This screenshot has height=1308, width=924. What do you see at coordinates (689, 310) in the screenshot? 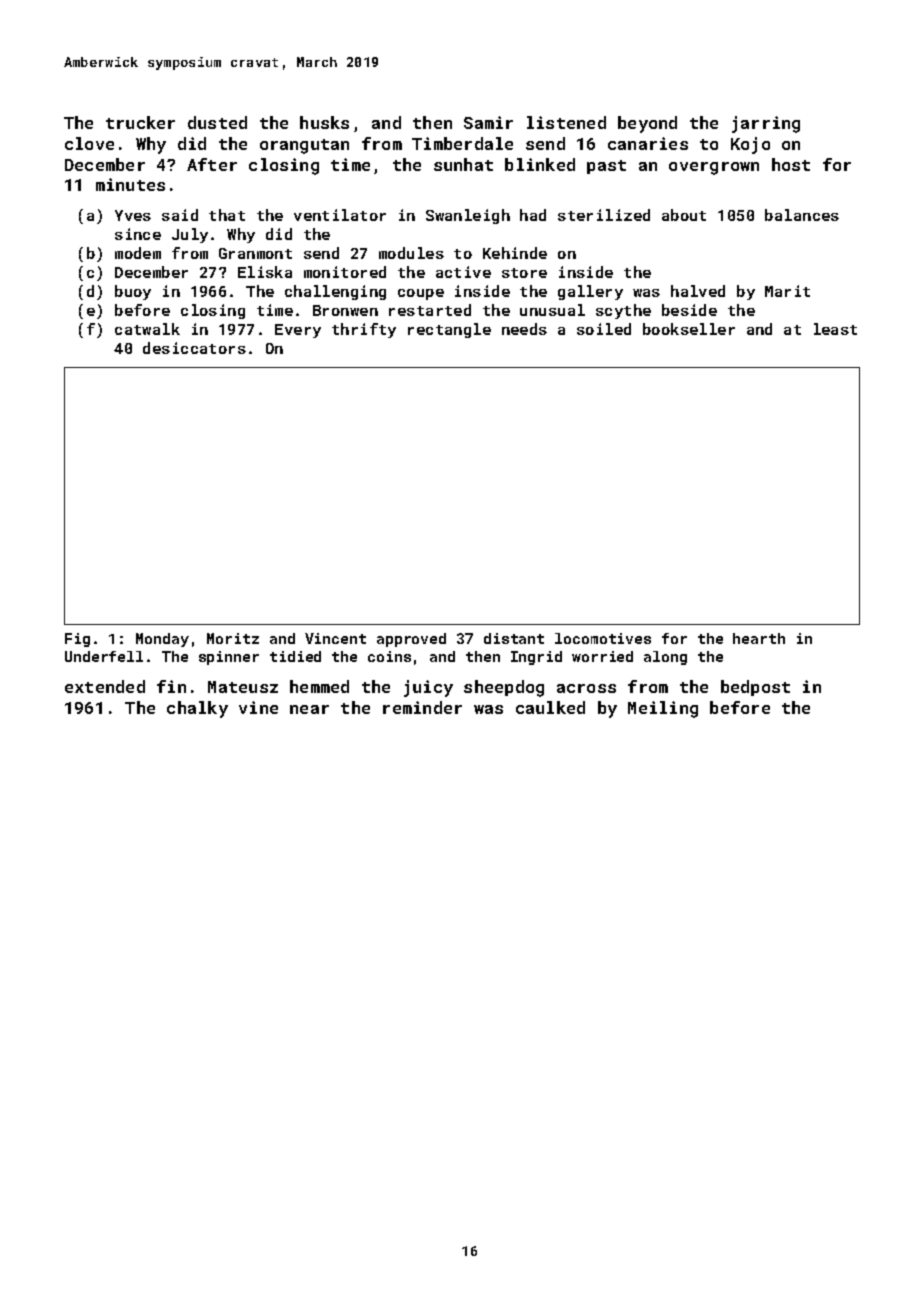
I see `beside` at bounding box center [689, 310].
